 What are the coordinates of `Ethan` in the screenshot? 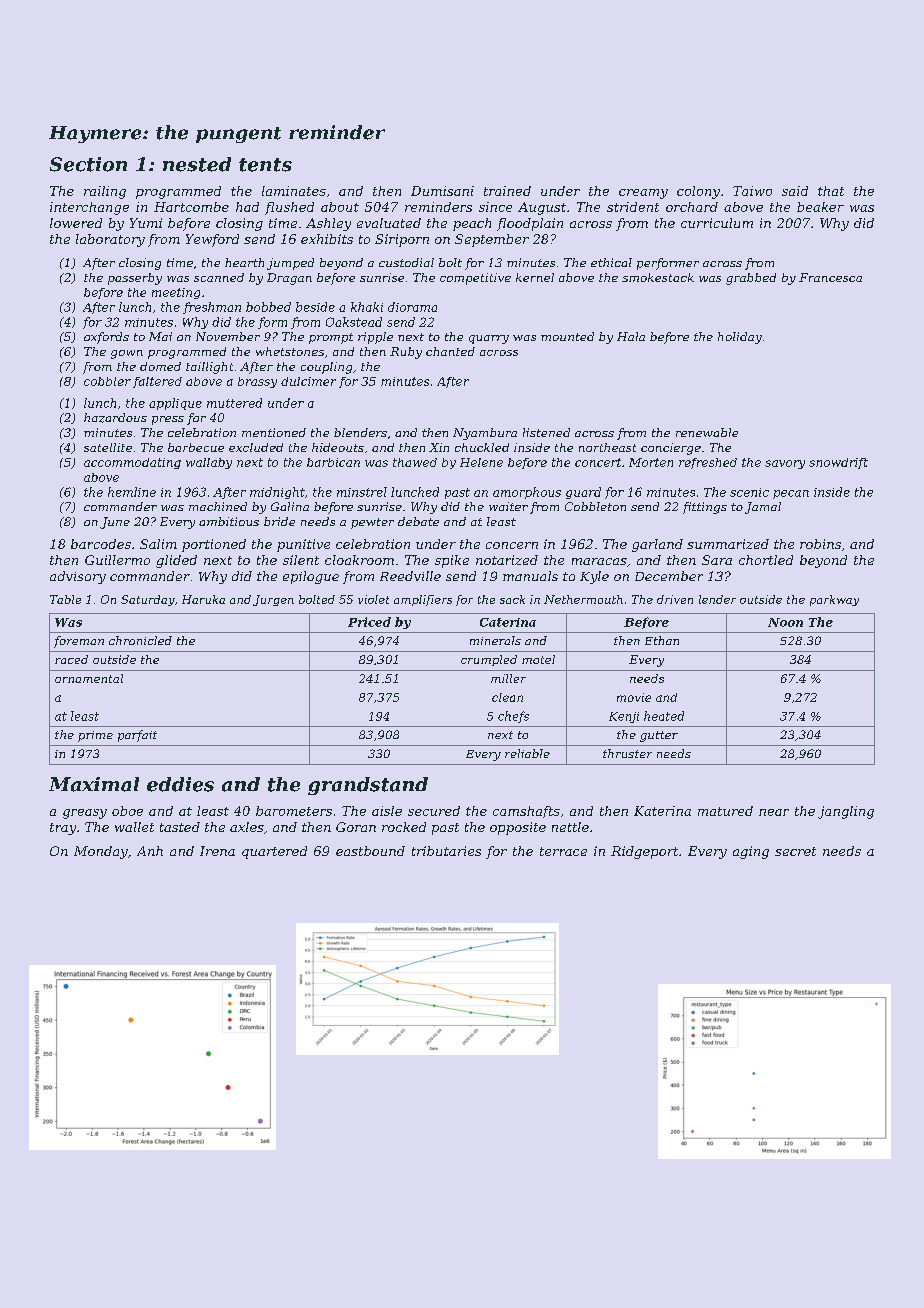 It's located at (662, 640).
